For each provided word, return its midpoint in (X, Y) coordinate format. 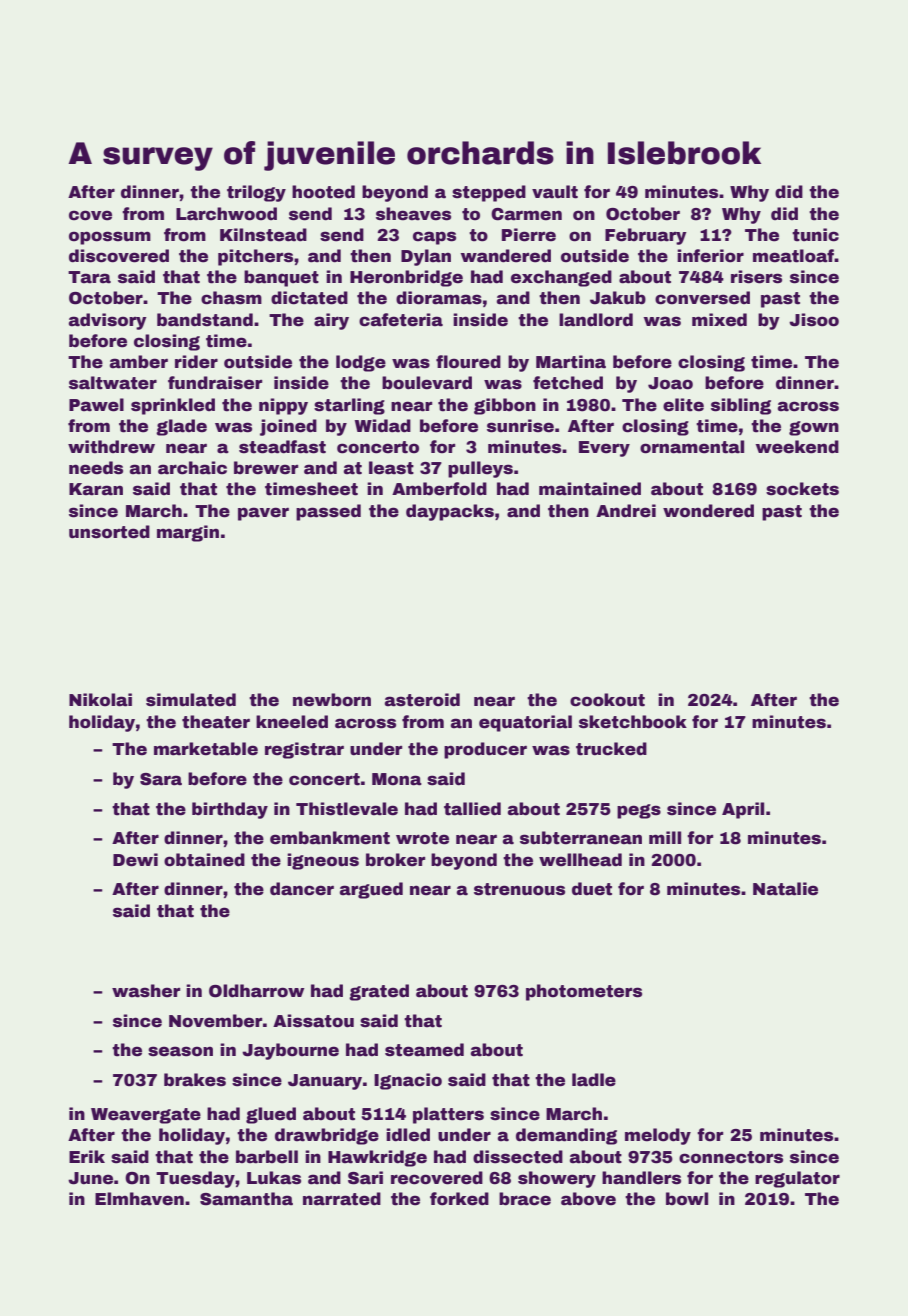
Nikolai (100, 700)
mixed (719, 320)
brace (525, 1199)
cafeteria (401, 320)
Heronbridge (406, 278)
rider (196, 362)
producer (485, 750)
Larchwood (226, 214)
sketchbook (633, 722)
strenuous (519, 889)
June (90, 1178)
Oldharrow (257, 991)
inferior (710, 256)
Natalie (785, 889)
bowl (687, 1199)
